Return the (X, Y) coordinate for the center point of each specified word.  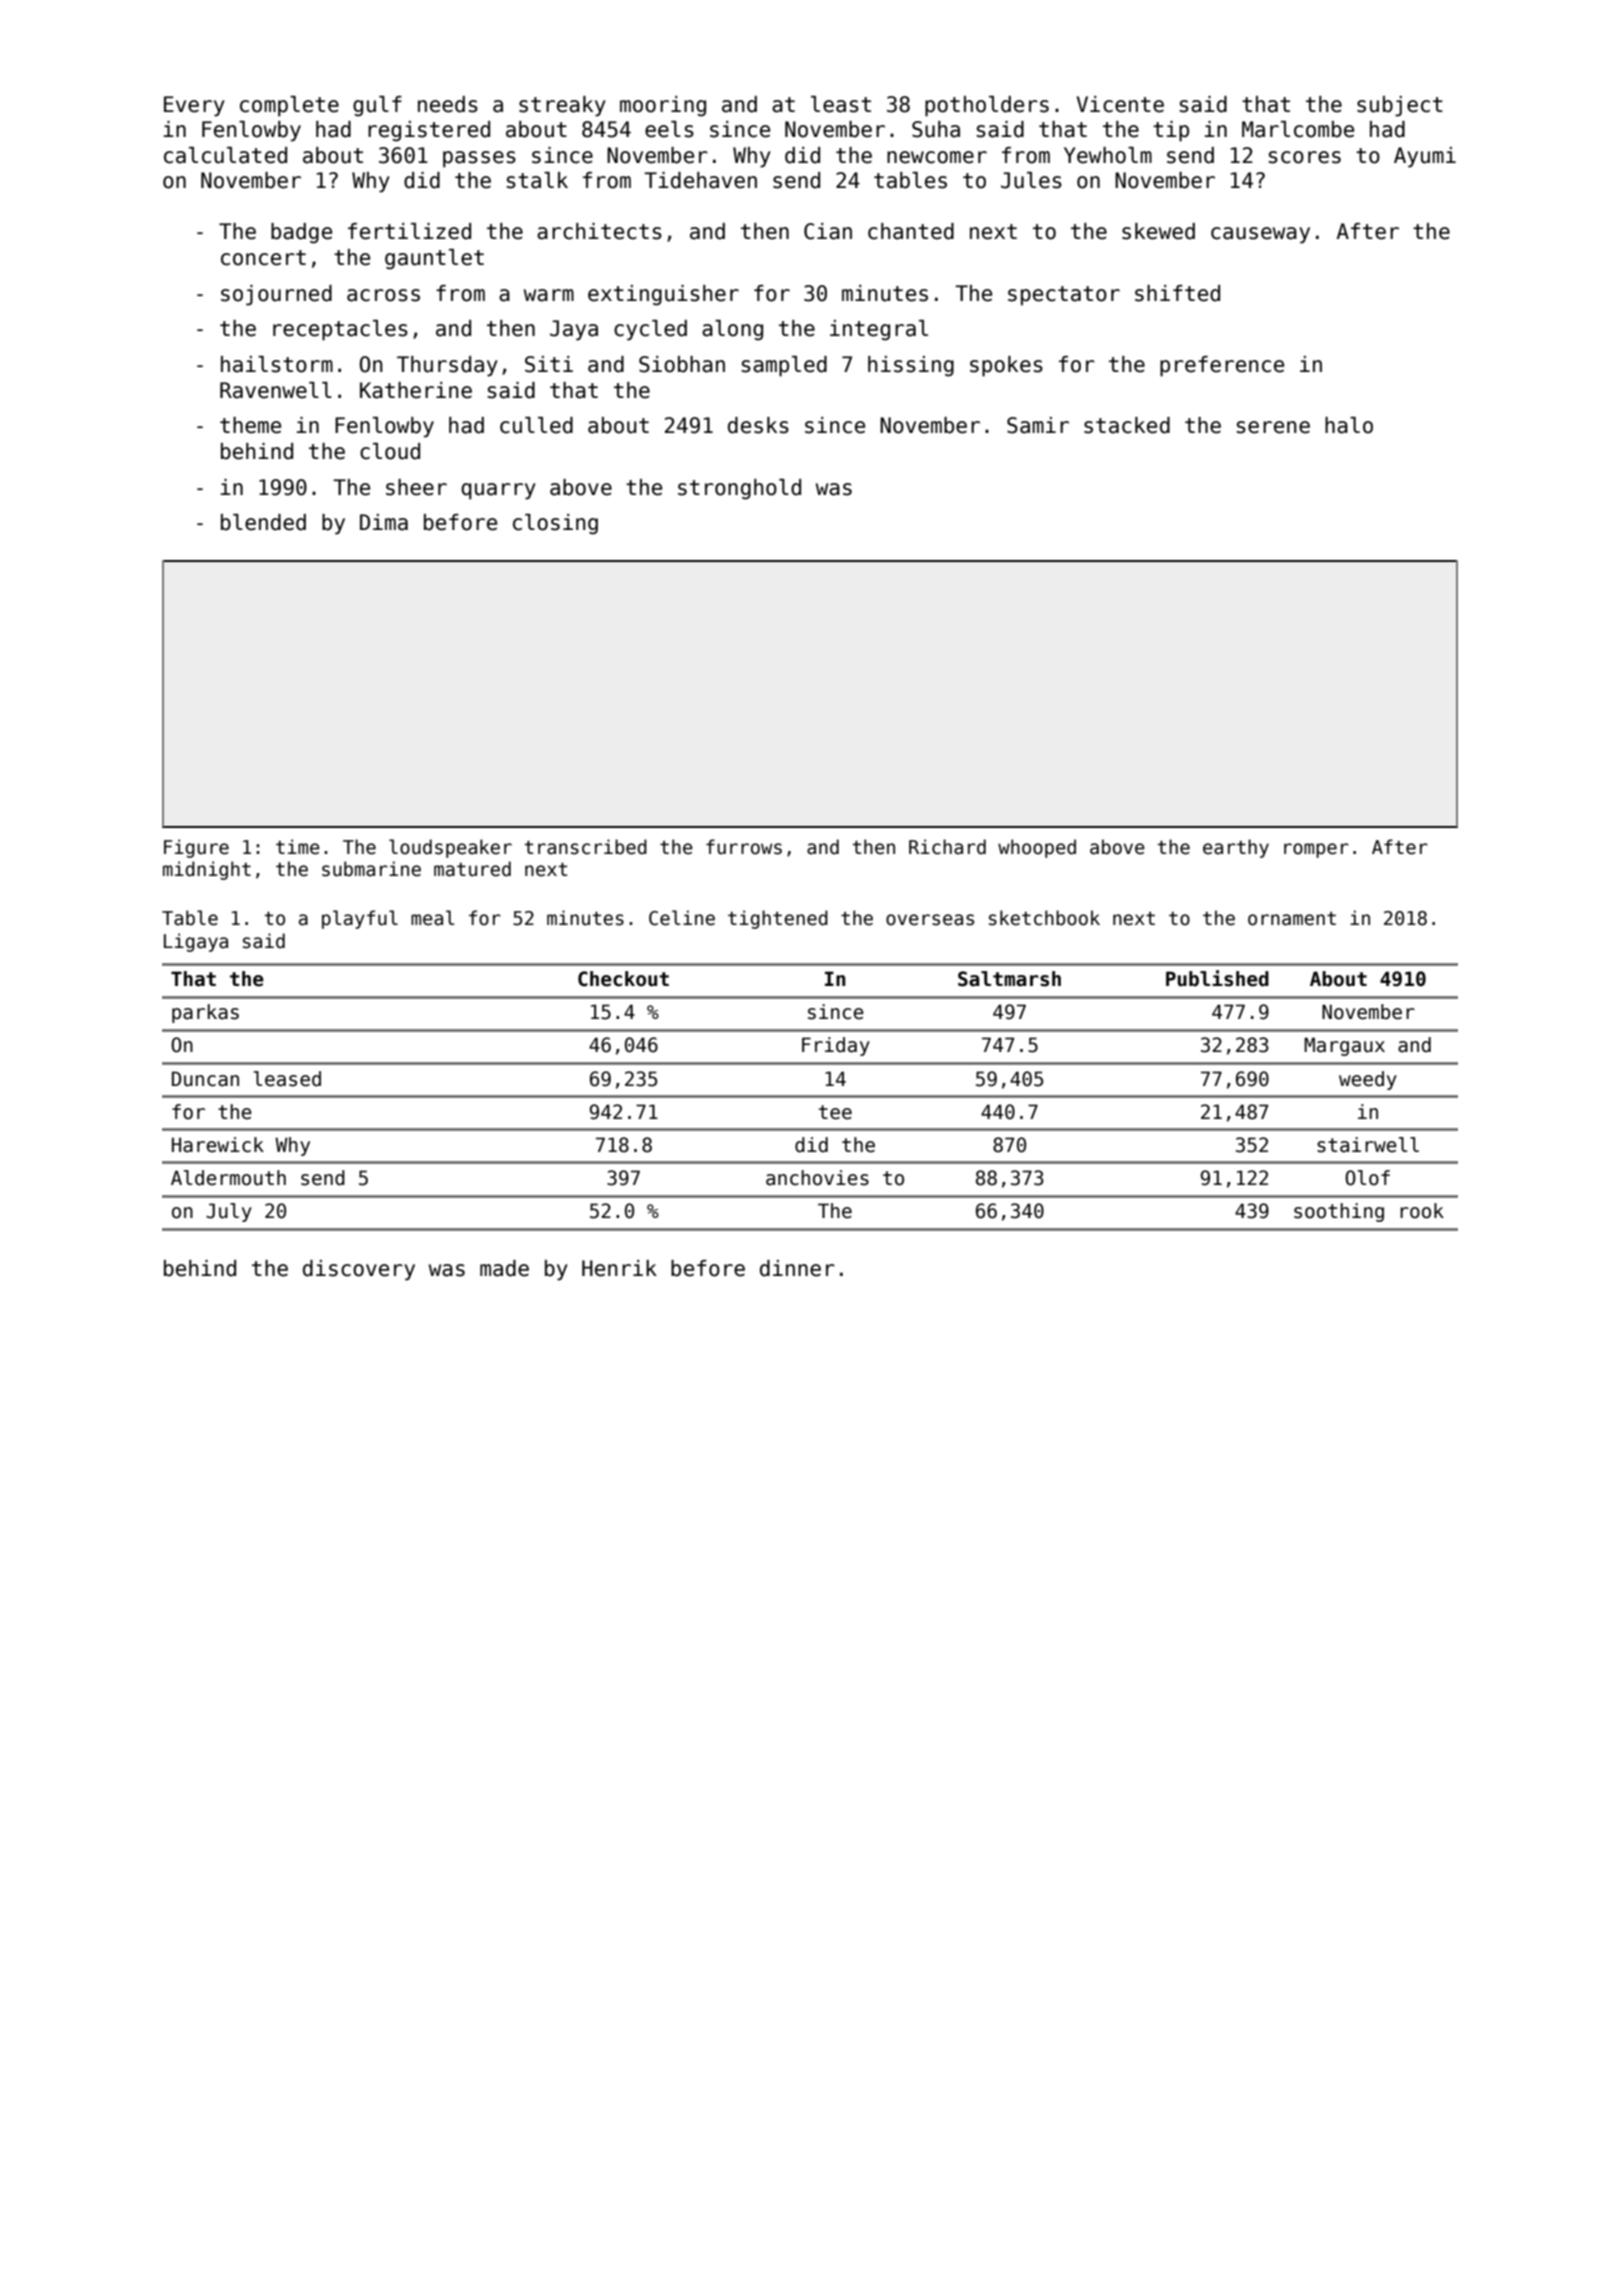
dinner (797, 1268)
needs (448, 104)
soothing (1339, 1212)
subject (1400, 106)
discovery (359, 1270)
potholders (987, 106)
